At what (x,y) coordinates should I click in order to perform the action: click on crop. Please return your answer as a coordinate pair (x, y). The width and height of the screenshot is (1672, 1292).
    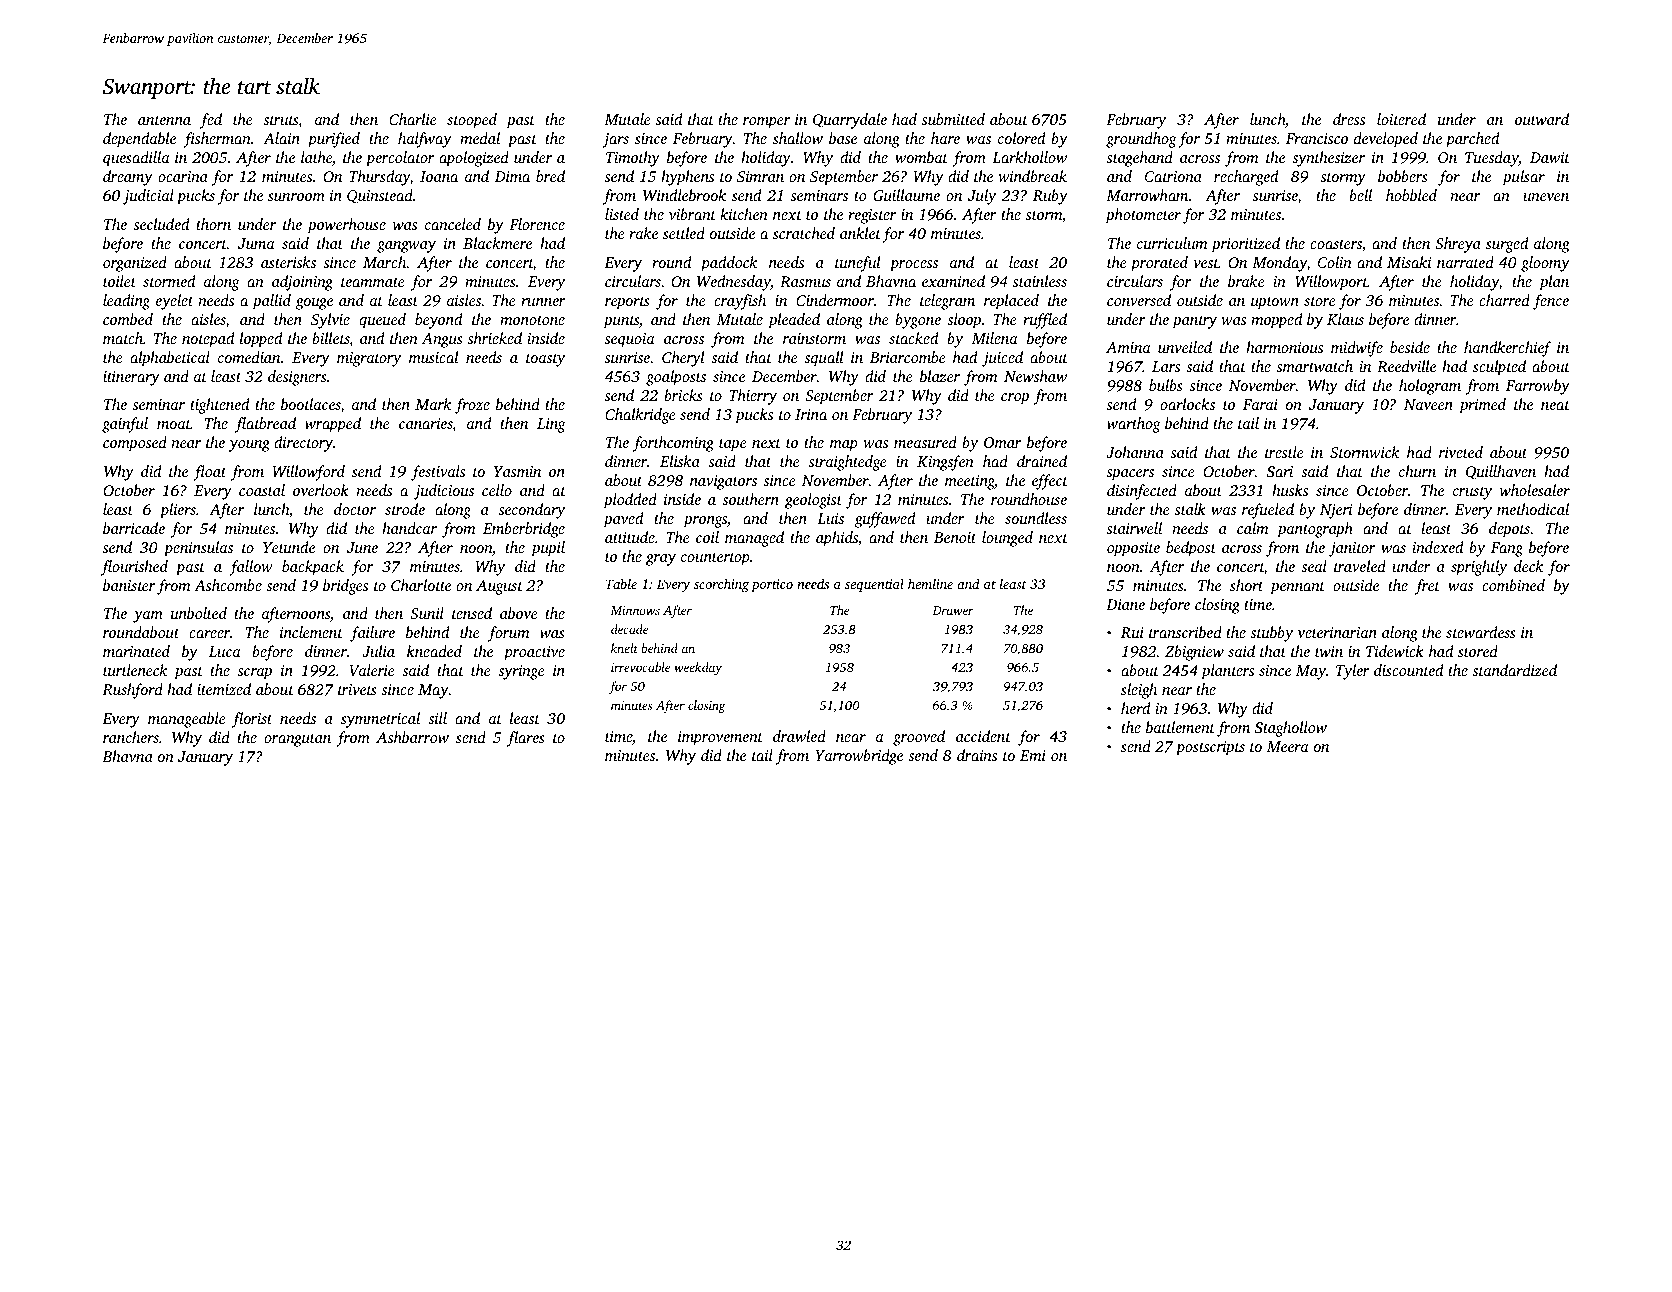
    Looking at the image, I should click on (1015, 399).
